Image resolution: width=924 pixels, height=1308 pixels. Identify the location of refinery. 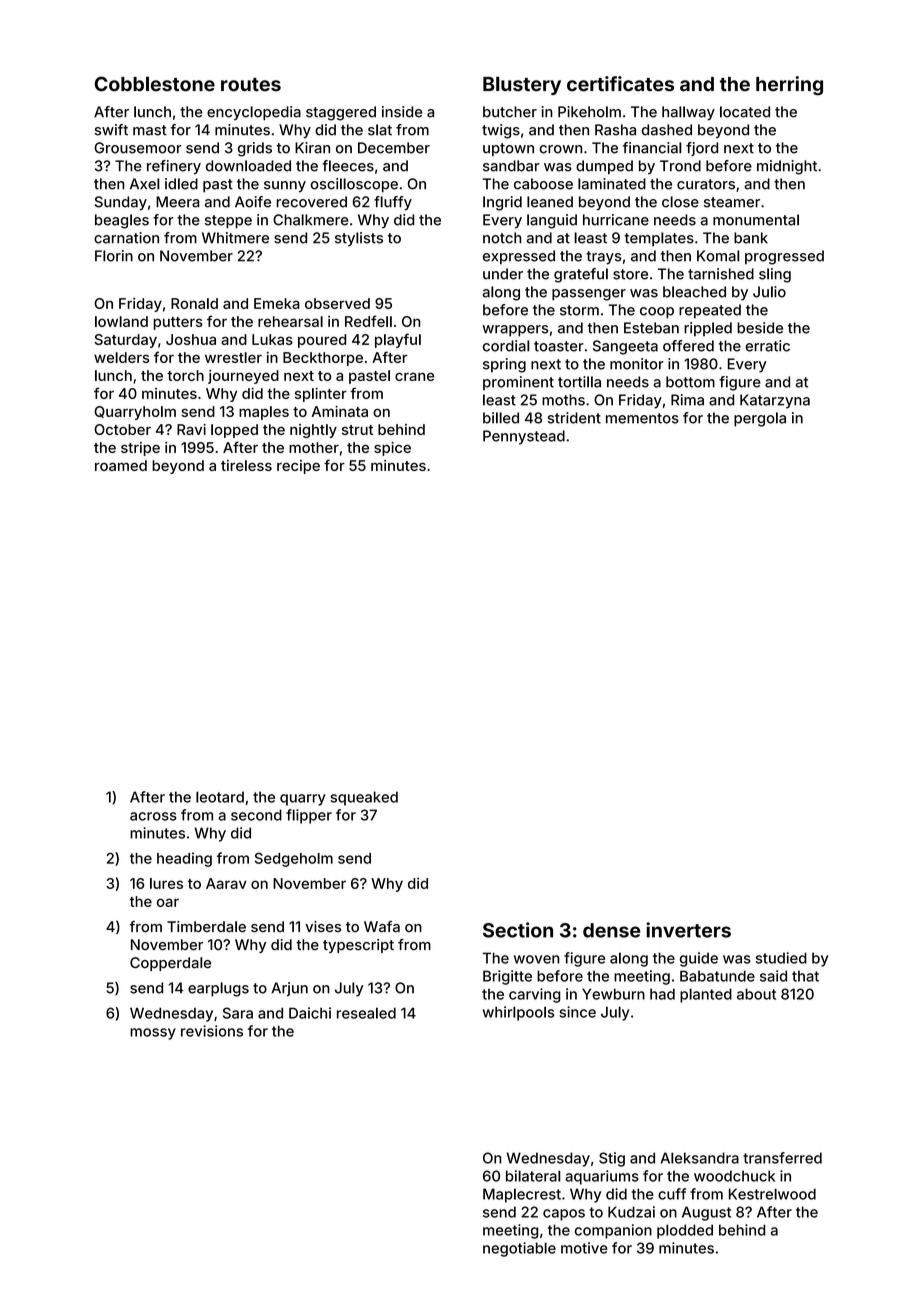
(174, 167).
